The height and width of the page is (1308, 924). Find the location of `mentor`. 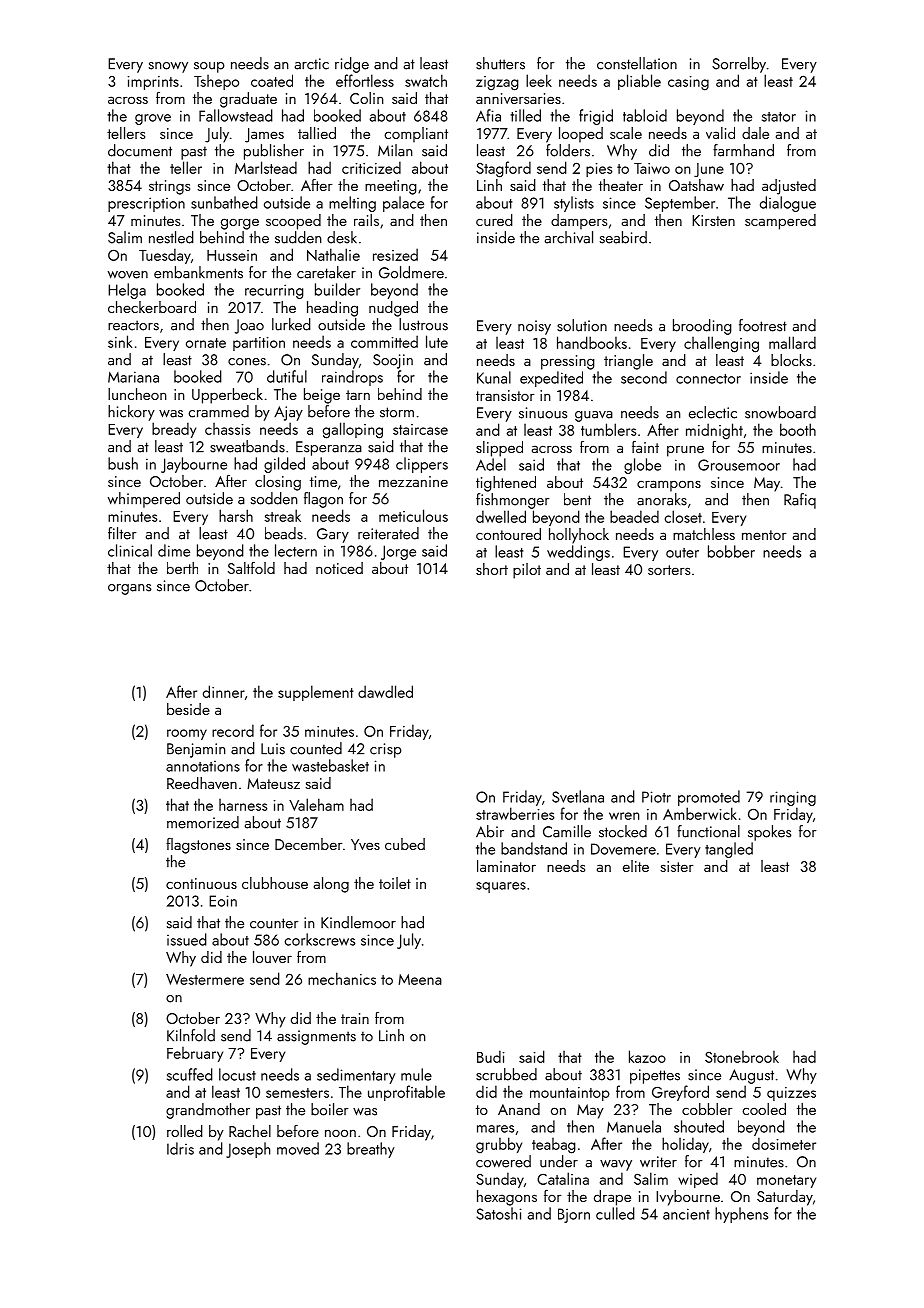

mentor is located at coordinates (764, 535).
